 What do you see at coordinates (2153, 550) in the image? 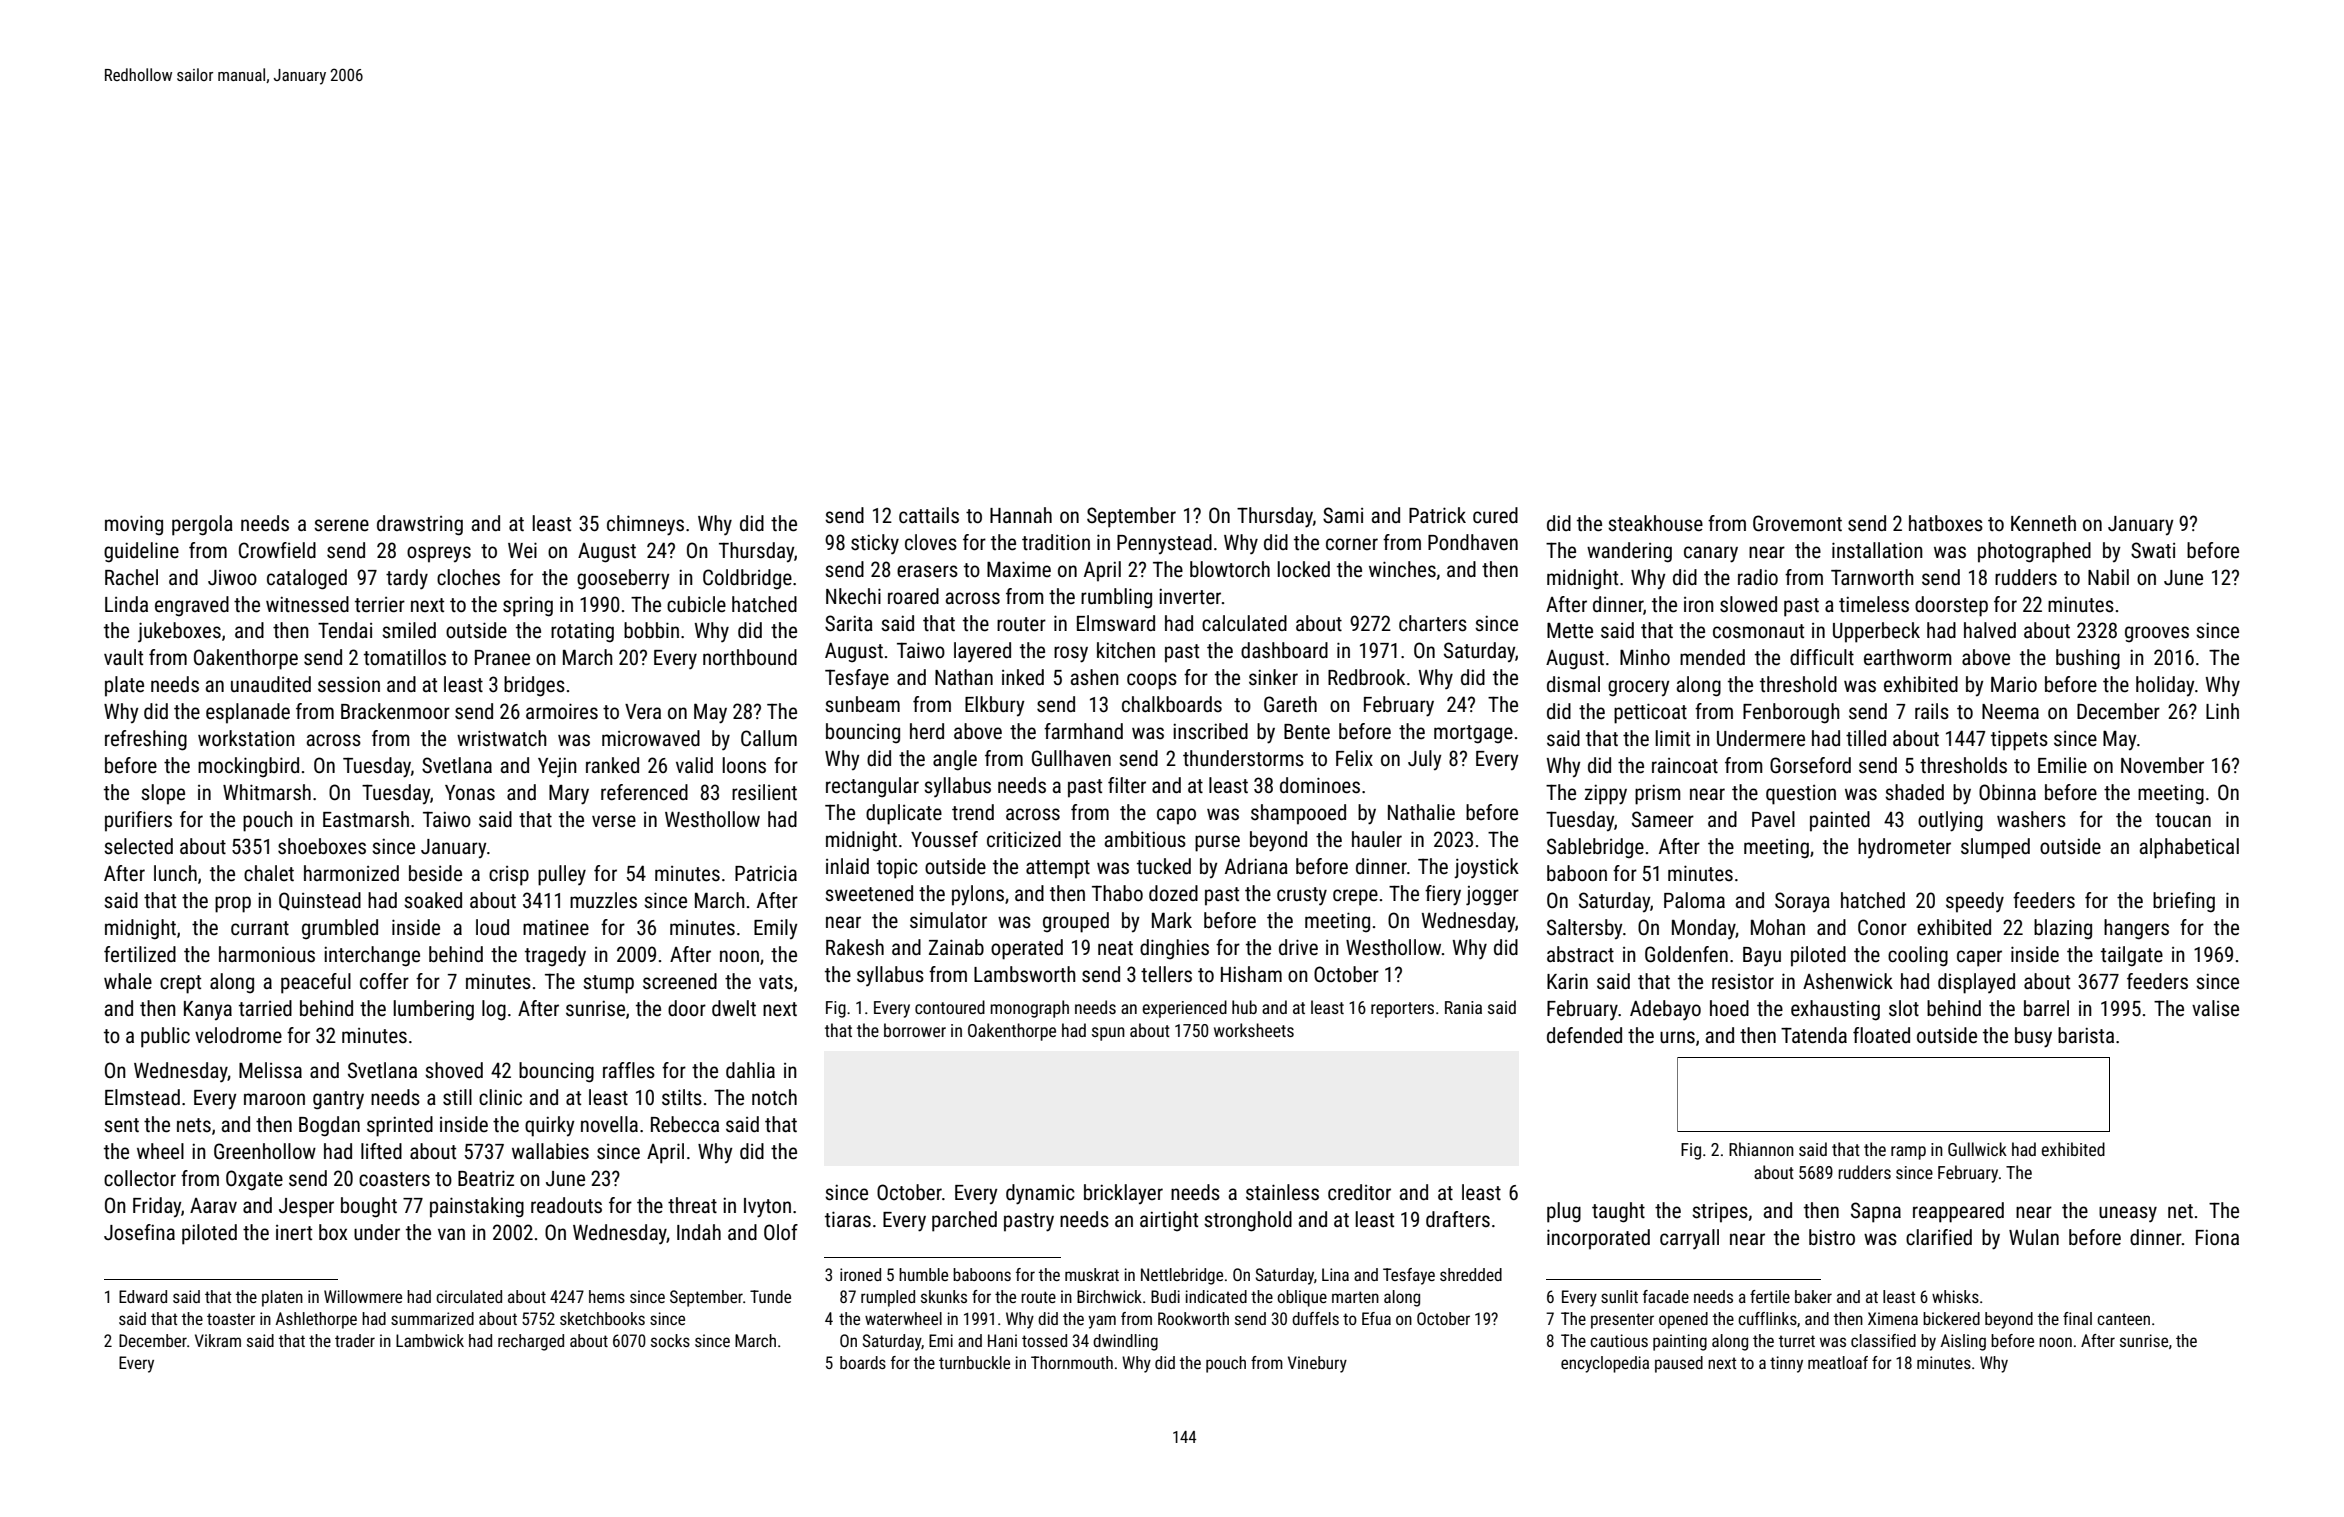
I see `Swati` at bounding box center [2153, 550].
